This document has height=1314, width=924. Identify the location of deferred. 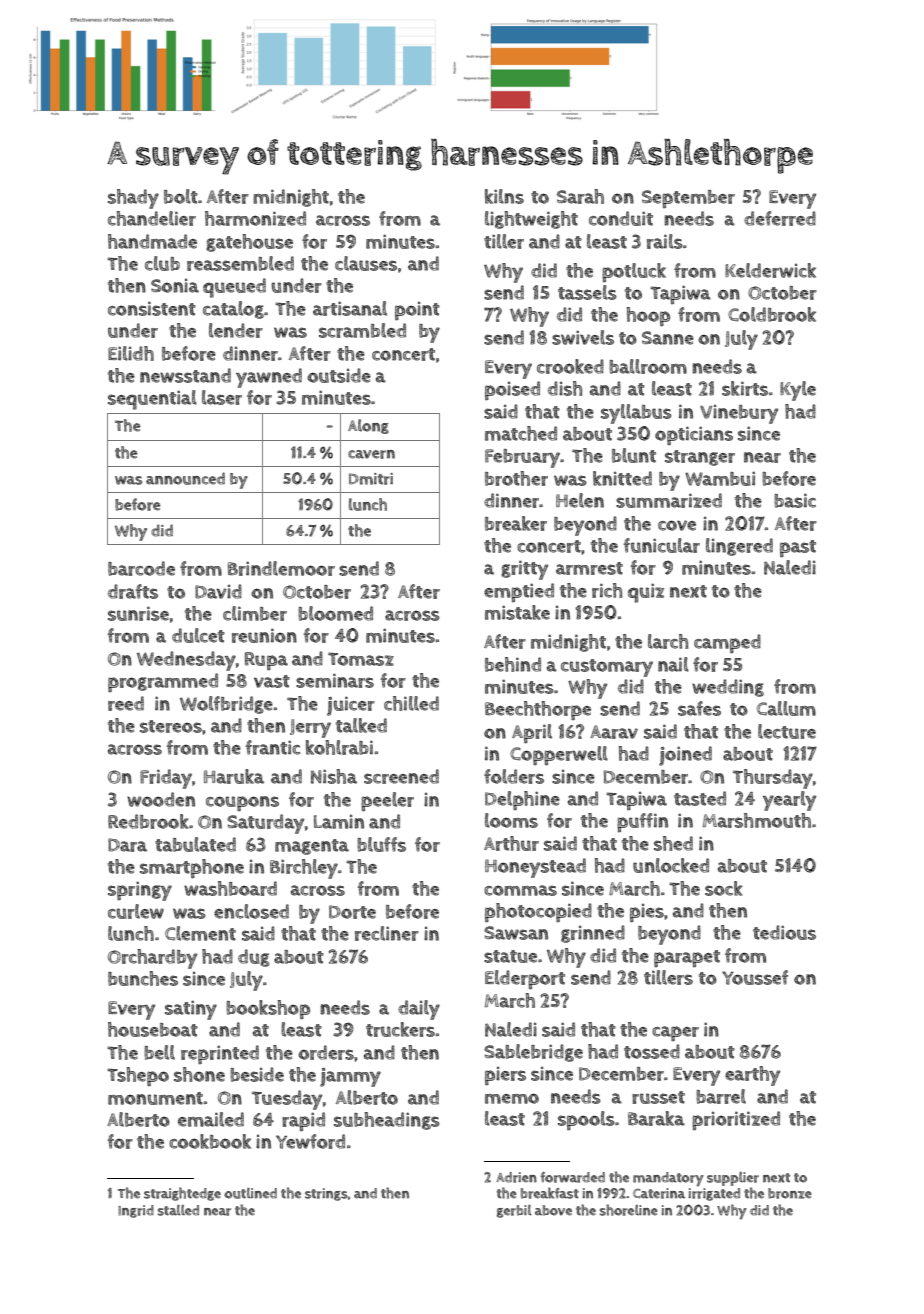
(780, 218).
